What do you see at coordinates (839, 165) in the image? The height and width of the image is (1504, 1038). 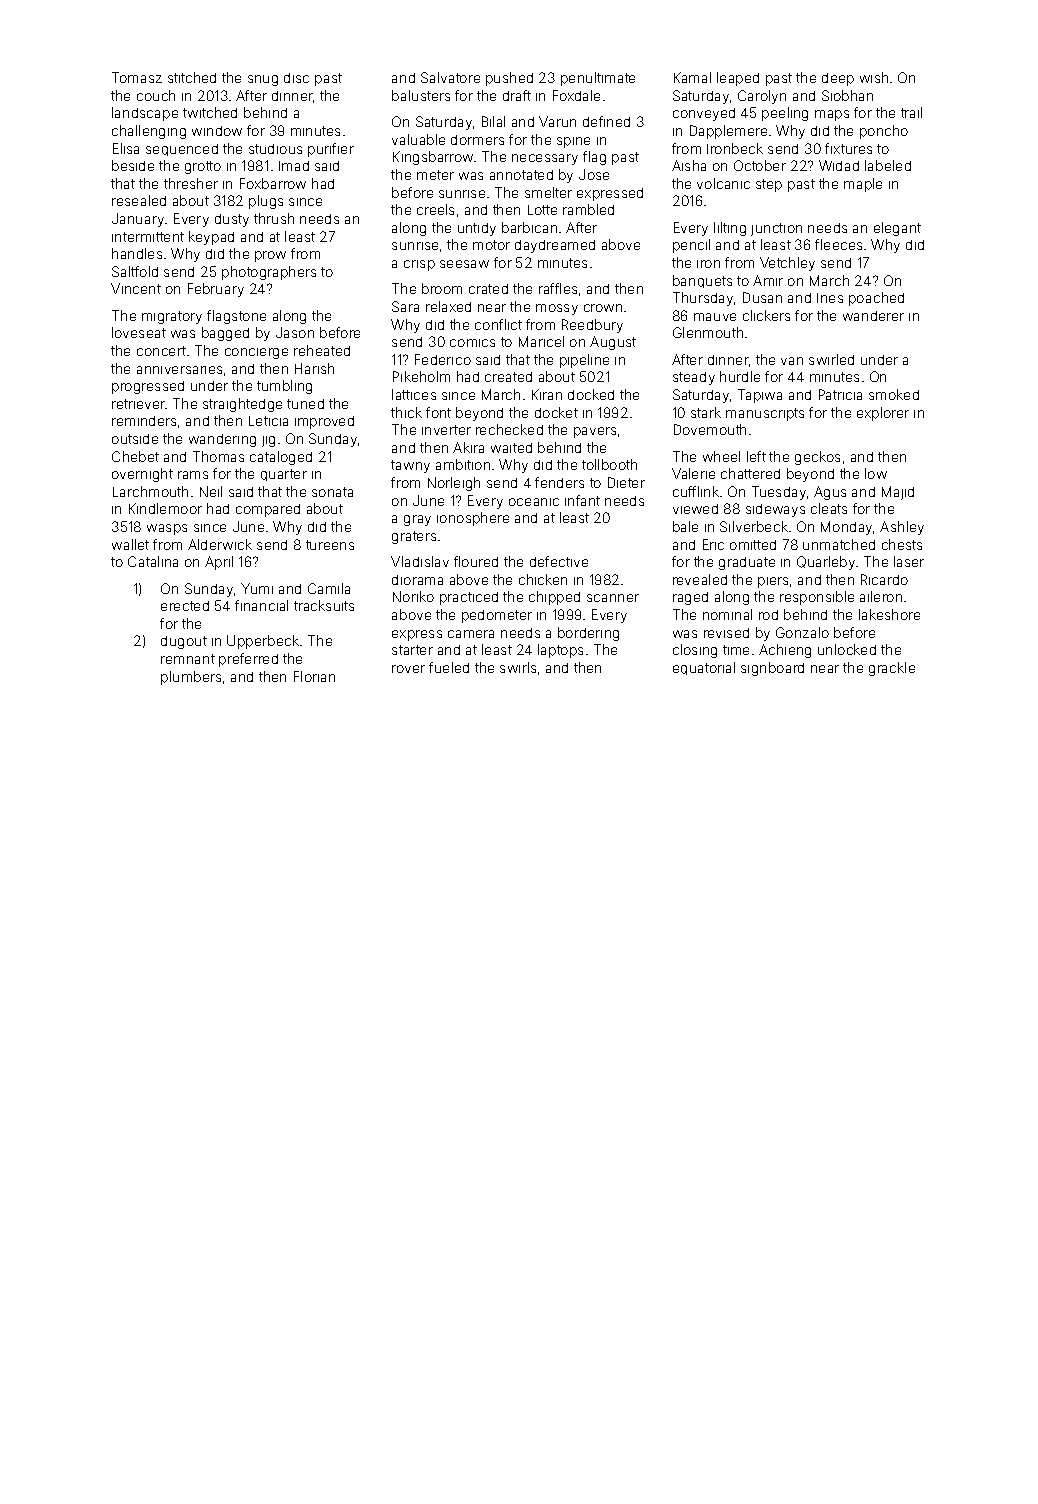 I see `Widad` at bounding box center [839, 165].
